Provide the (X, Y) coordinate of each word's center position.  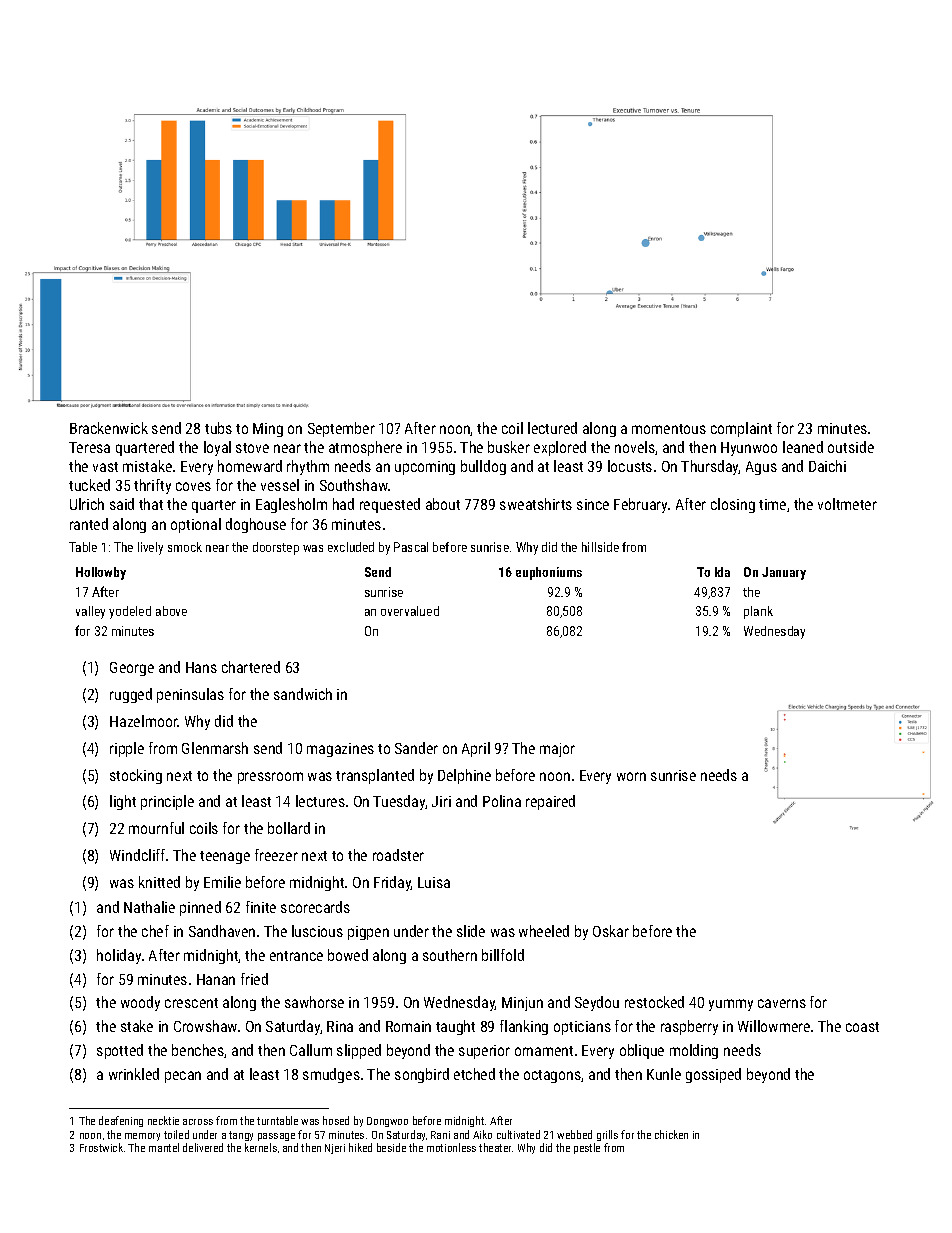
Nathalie (149, 907)
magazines (340, 750)
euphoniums (549, 573)
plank (758, 612)
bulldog (483, 467)
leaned (803, 447)
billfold (503, 955)
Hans (201, 667)
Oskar (611, 931)
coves (193, 486)
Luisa (434, 882)
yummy (731, 1005)
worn (631, 776)
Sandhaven (222, 931)
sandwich (303, 694)
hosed (336, 1120)
